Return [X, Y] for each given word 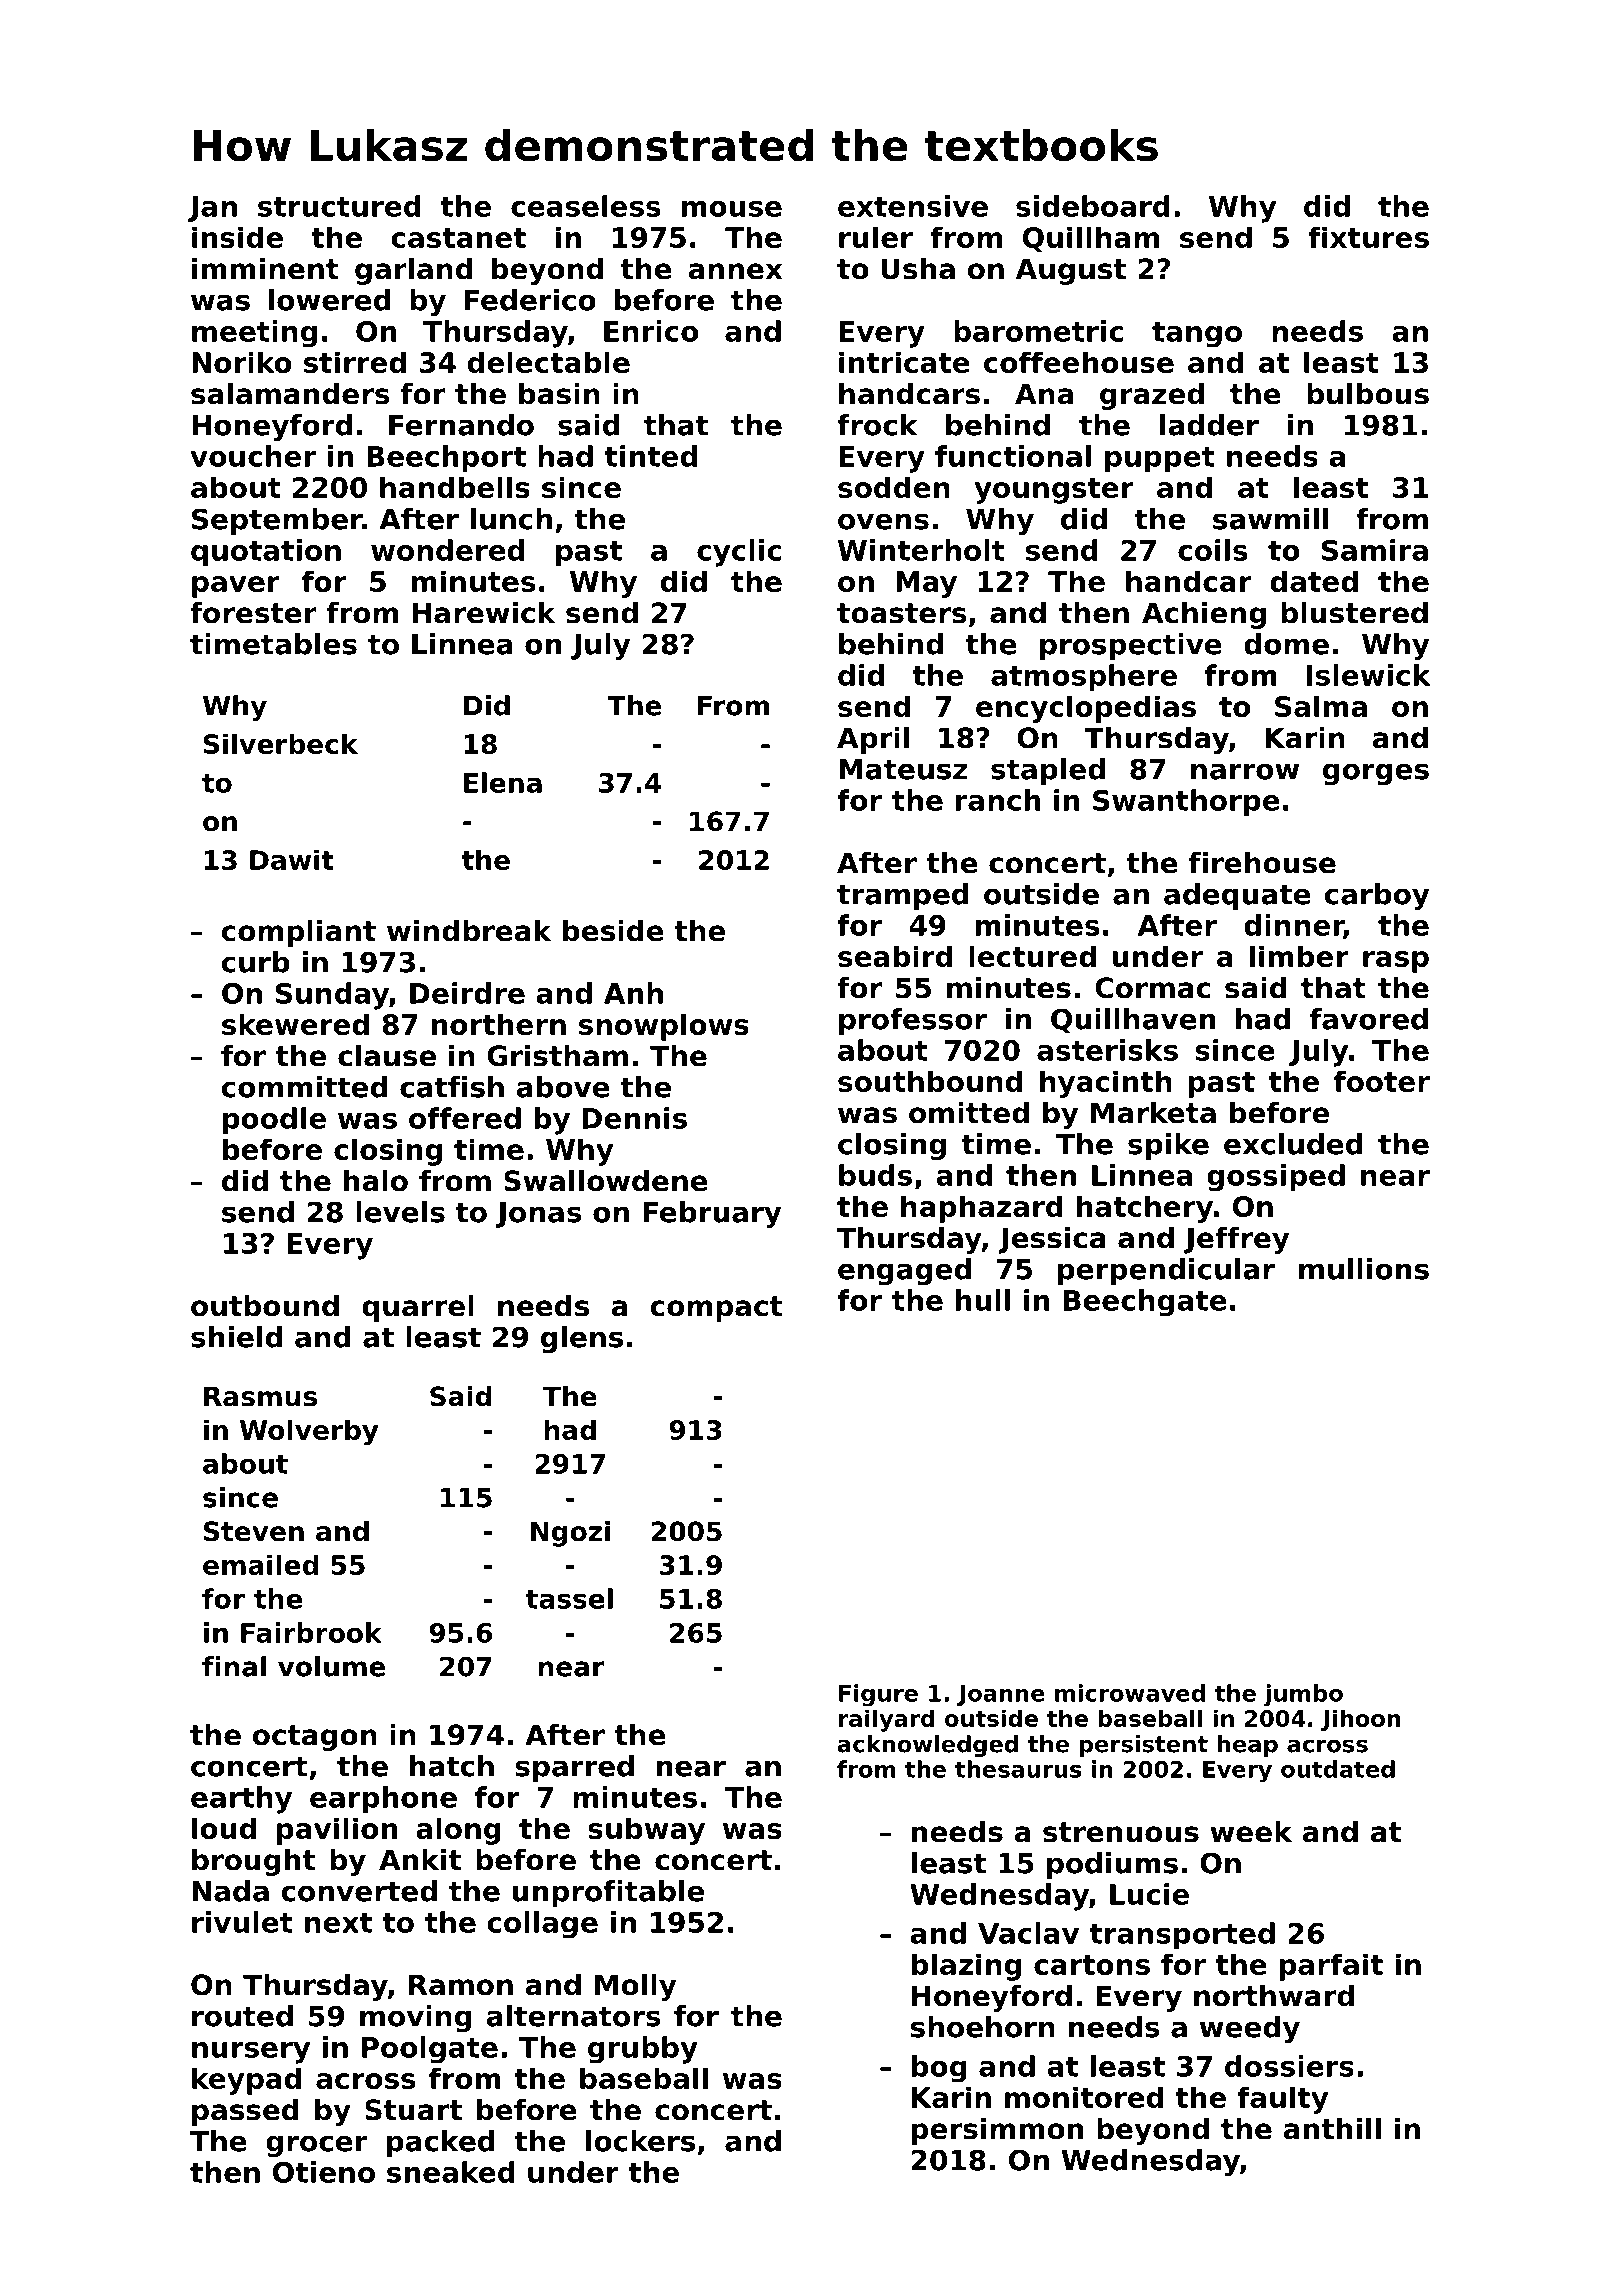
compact [716, 1309]
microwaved [1130, 1693]
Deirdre [467, 993]
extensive [913, 206]
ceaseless [585, 206]
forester [253, 613]
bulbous [1368, 394]
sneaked [451, 2172]
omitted [969, 1113]
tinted [651, 456]
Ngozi [570, 1534]
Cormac [1152, 988]
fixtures [1368, 237]
